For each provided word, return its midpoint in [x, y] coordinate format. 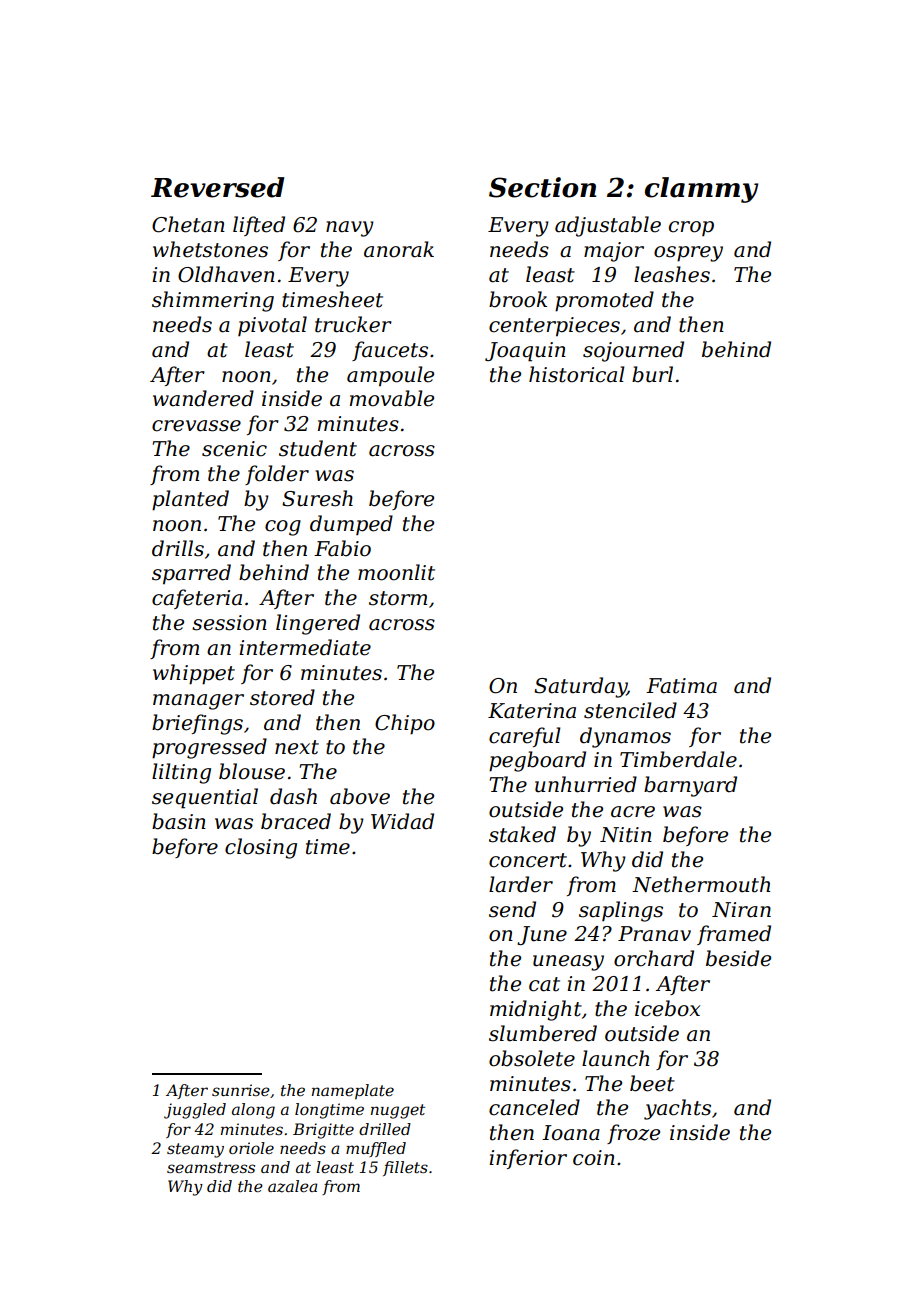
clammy [701, 190]
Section [542, 187]
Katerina [532, 711]
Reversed [218, 187]
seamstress [211, 1167]
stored [282, 697]
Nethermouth [701, 884]
